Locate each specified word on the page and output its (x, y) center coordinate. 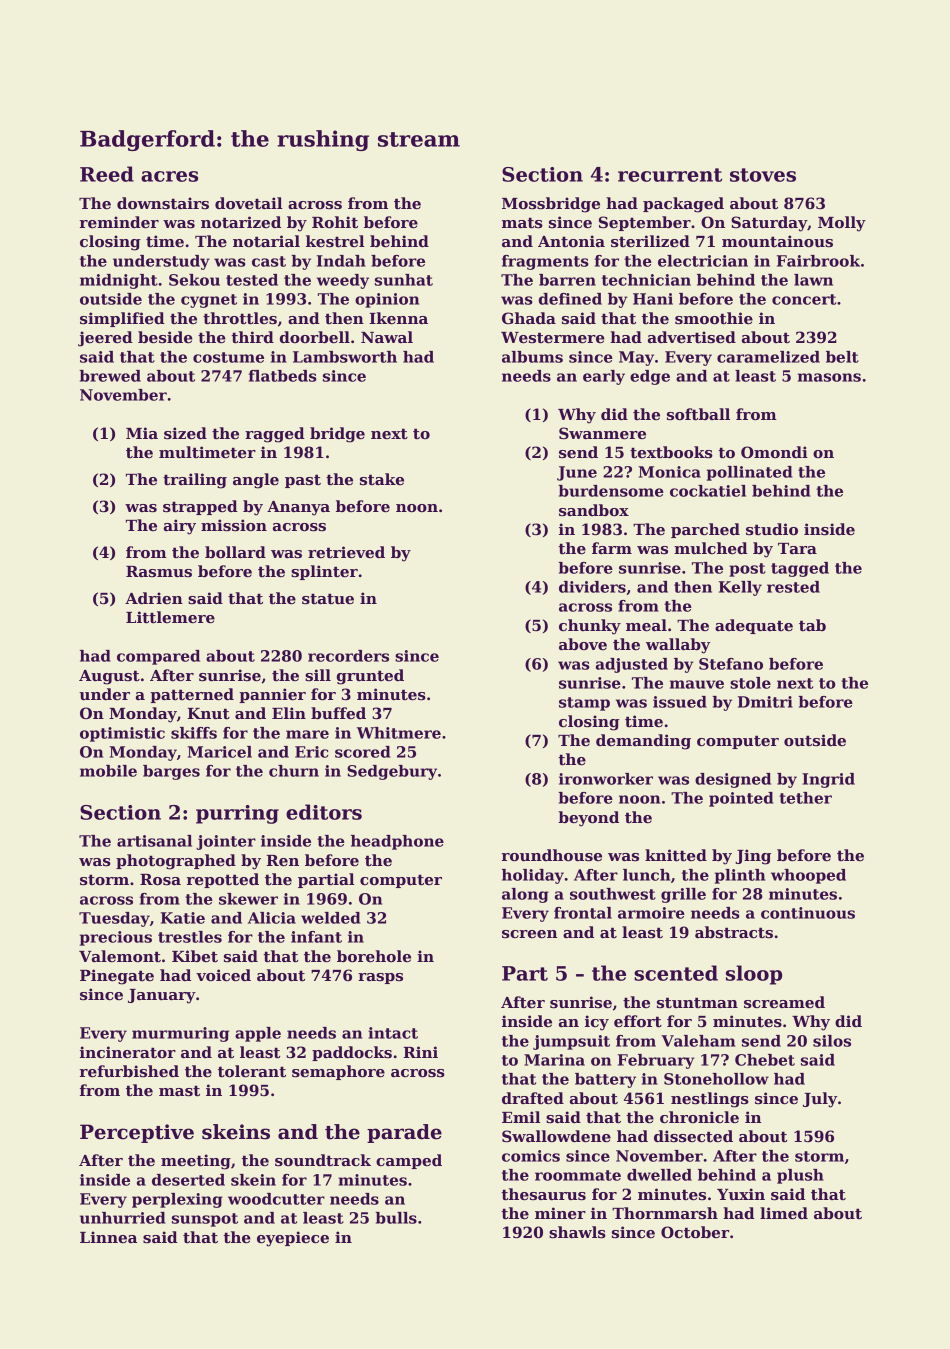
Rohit (335, 222)
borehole (374, 956)
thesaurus (543, 1194)
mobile (108, 771)
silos (832, 1041)
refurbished (129, 1071)
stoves (763, 175)
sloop (754, 975)
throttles (240, 318)
